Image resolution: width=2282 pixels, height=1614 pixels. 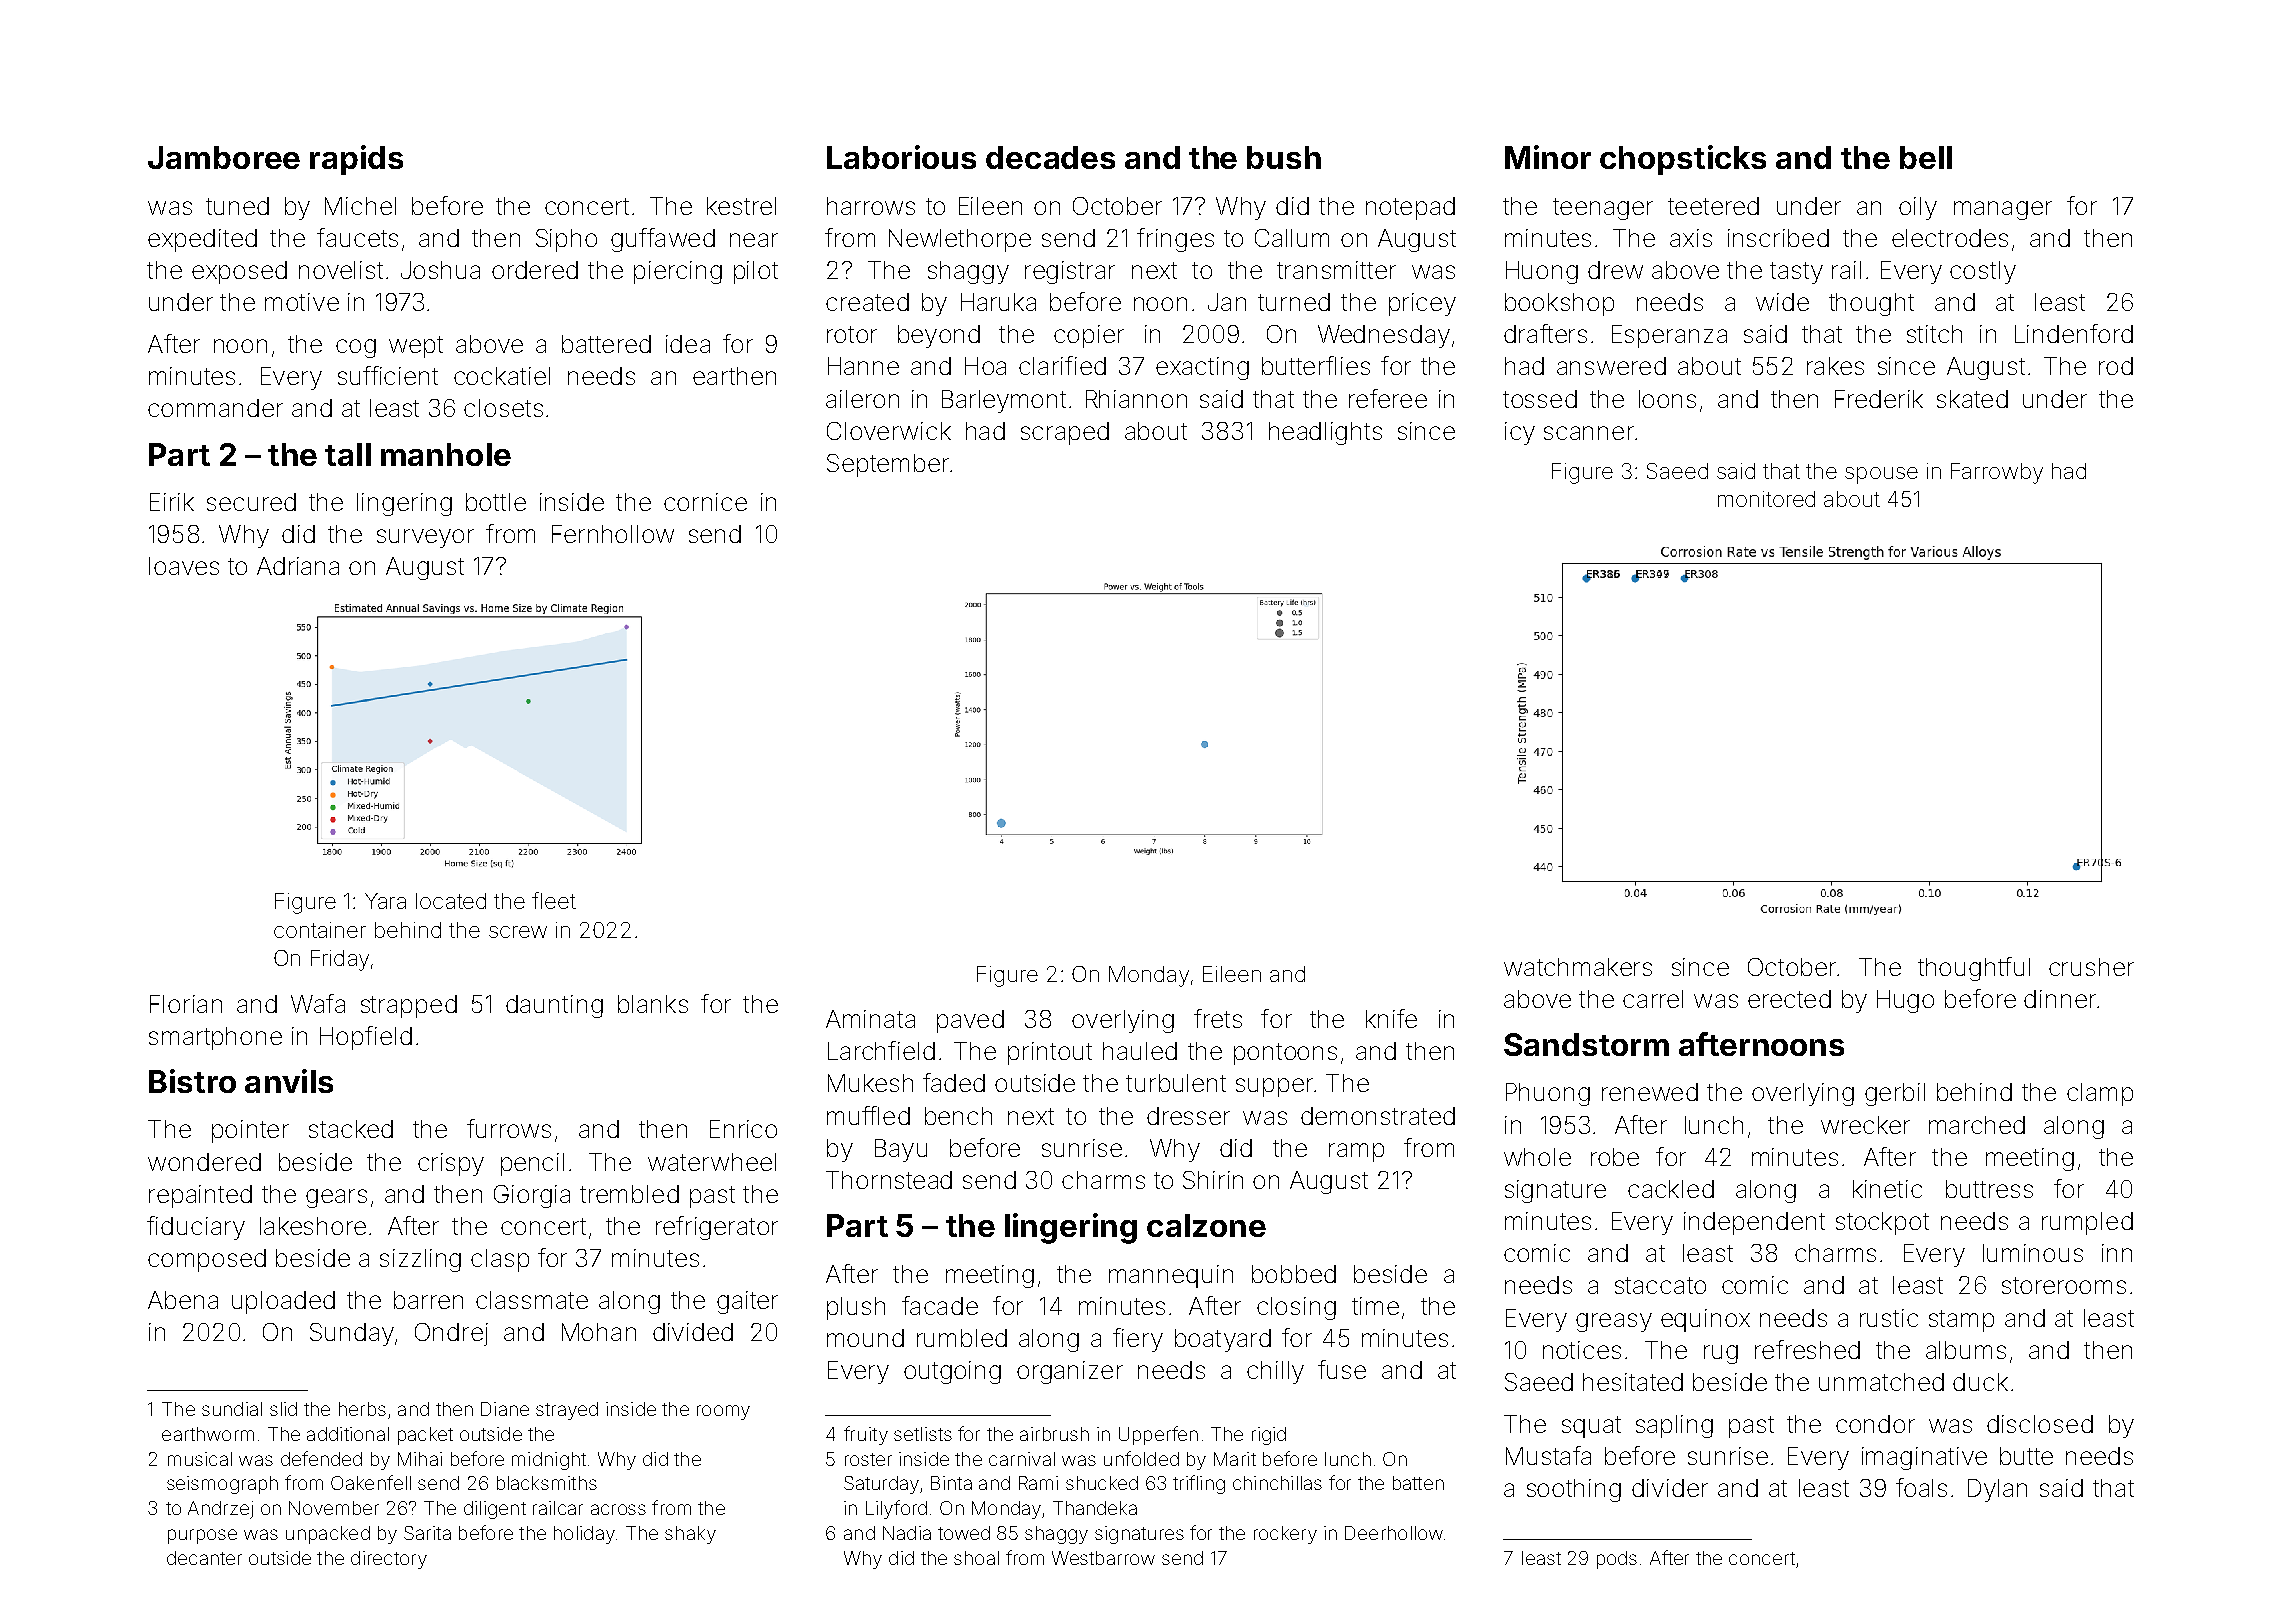 I want to click on Eirik, so click(x=172, y=502).
